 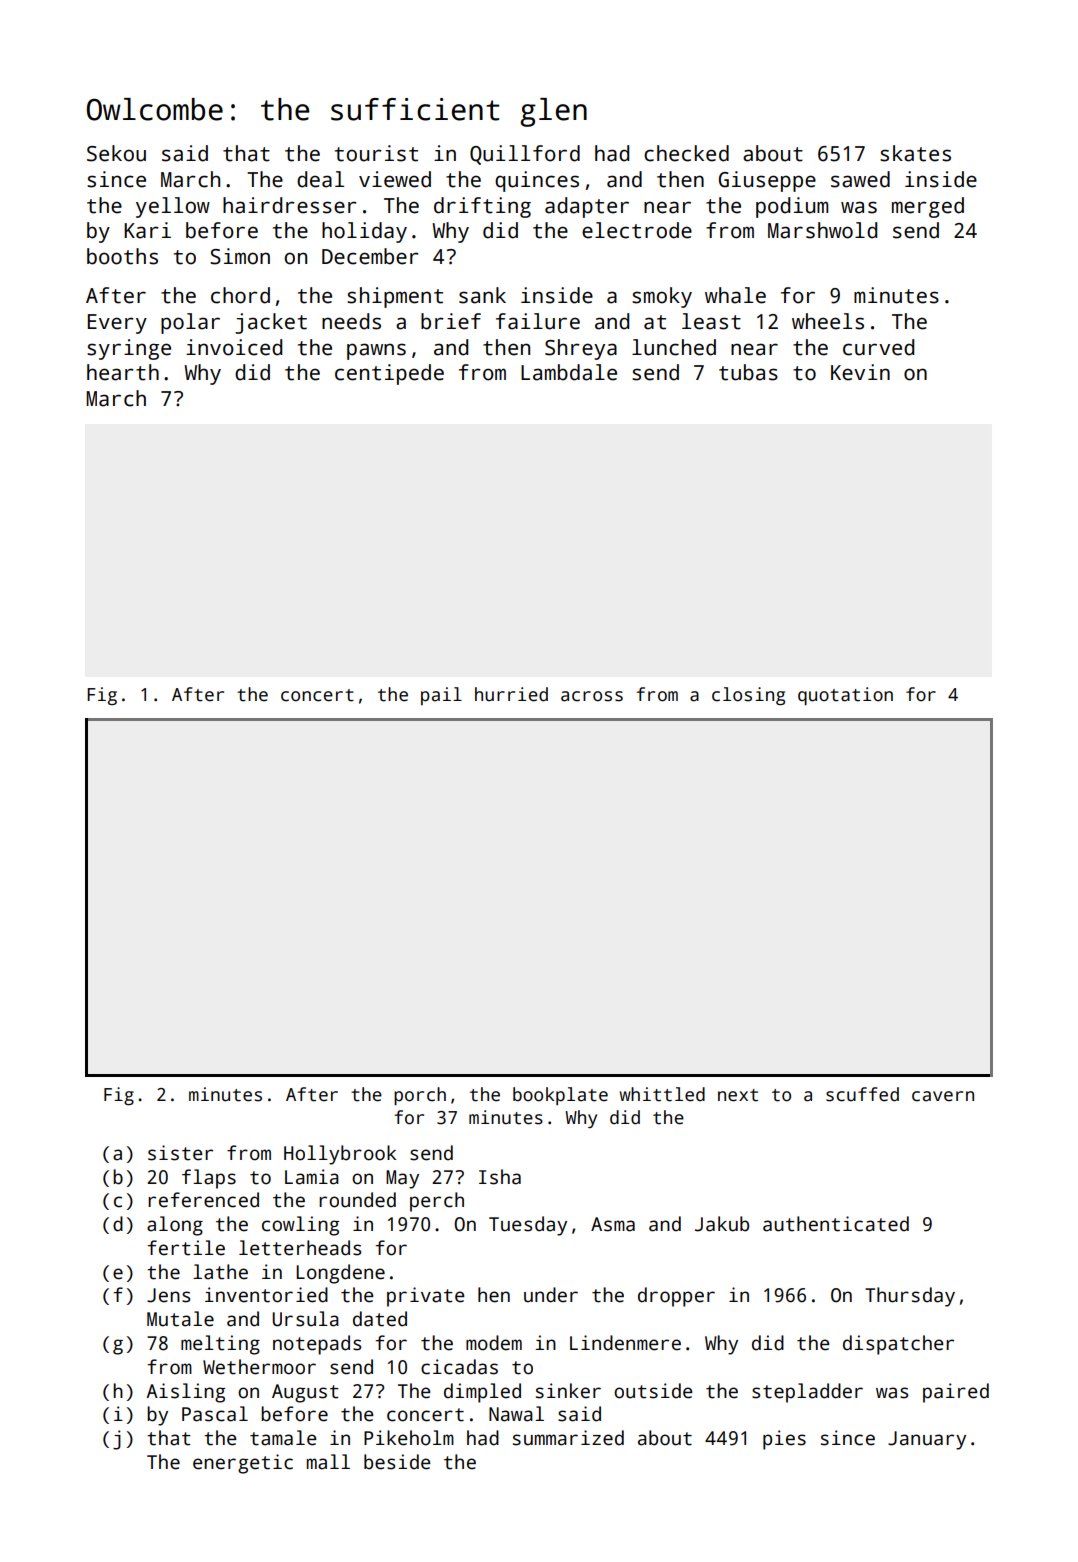 I want to click on hearth, so click(x=123, y=372).
